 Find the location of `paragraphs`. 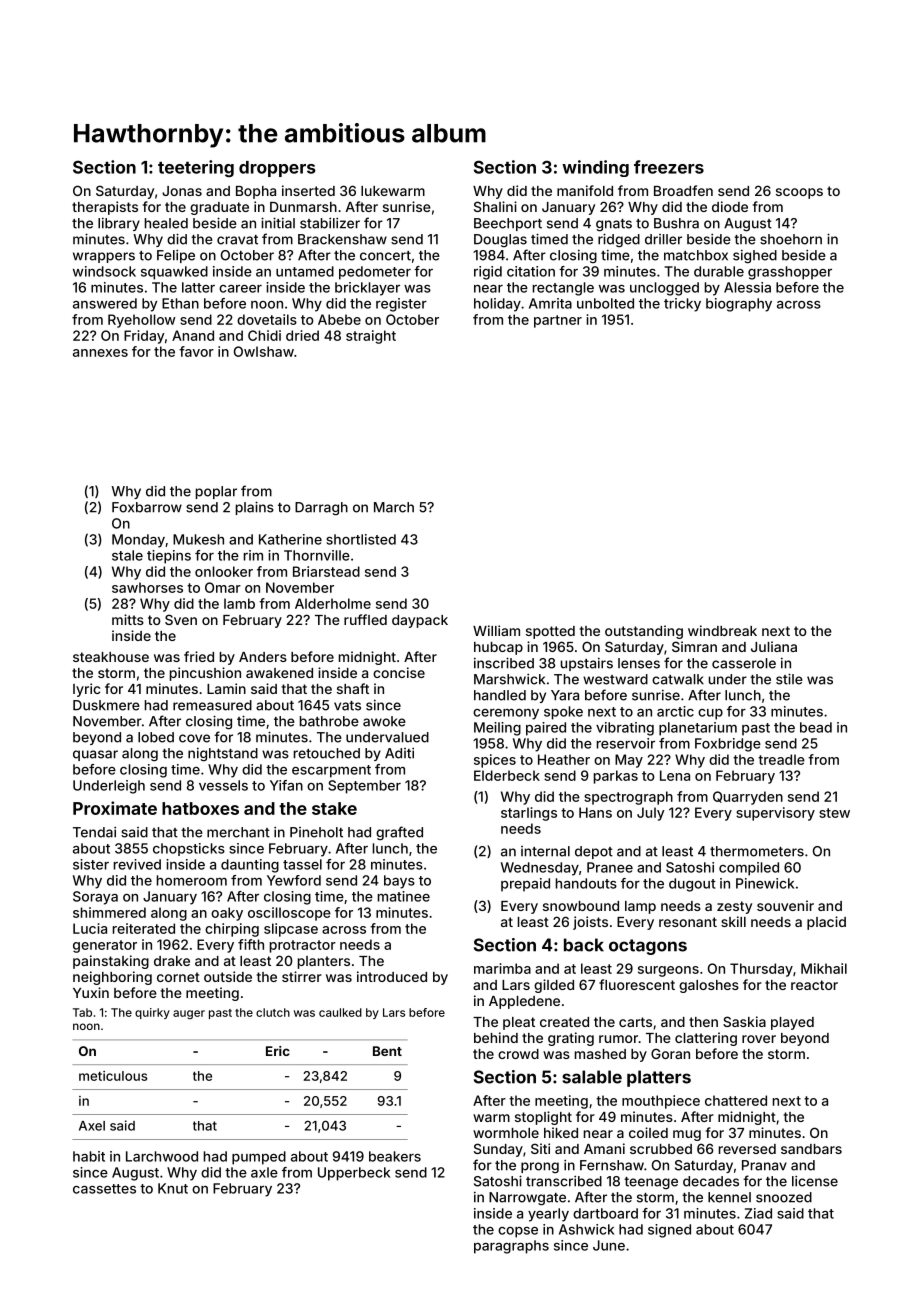

paragraphs is located at coordinates (511, 1247).
